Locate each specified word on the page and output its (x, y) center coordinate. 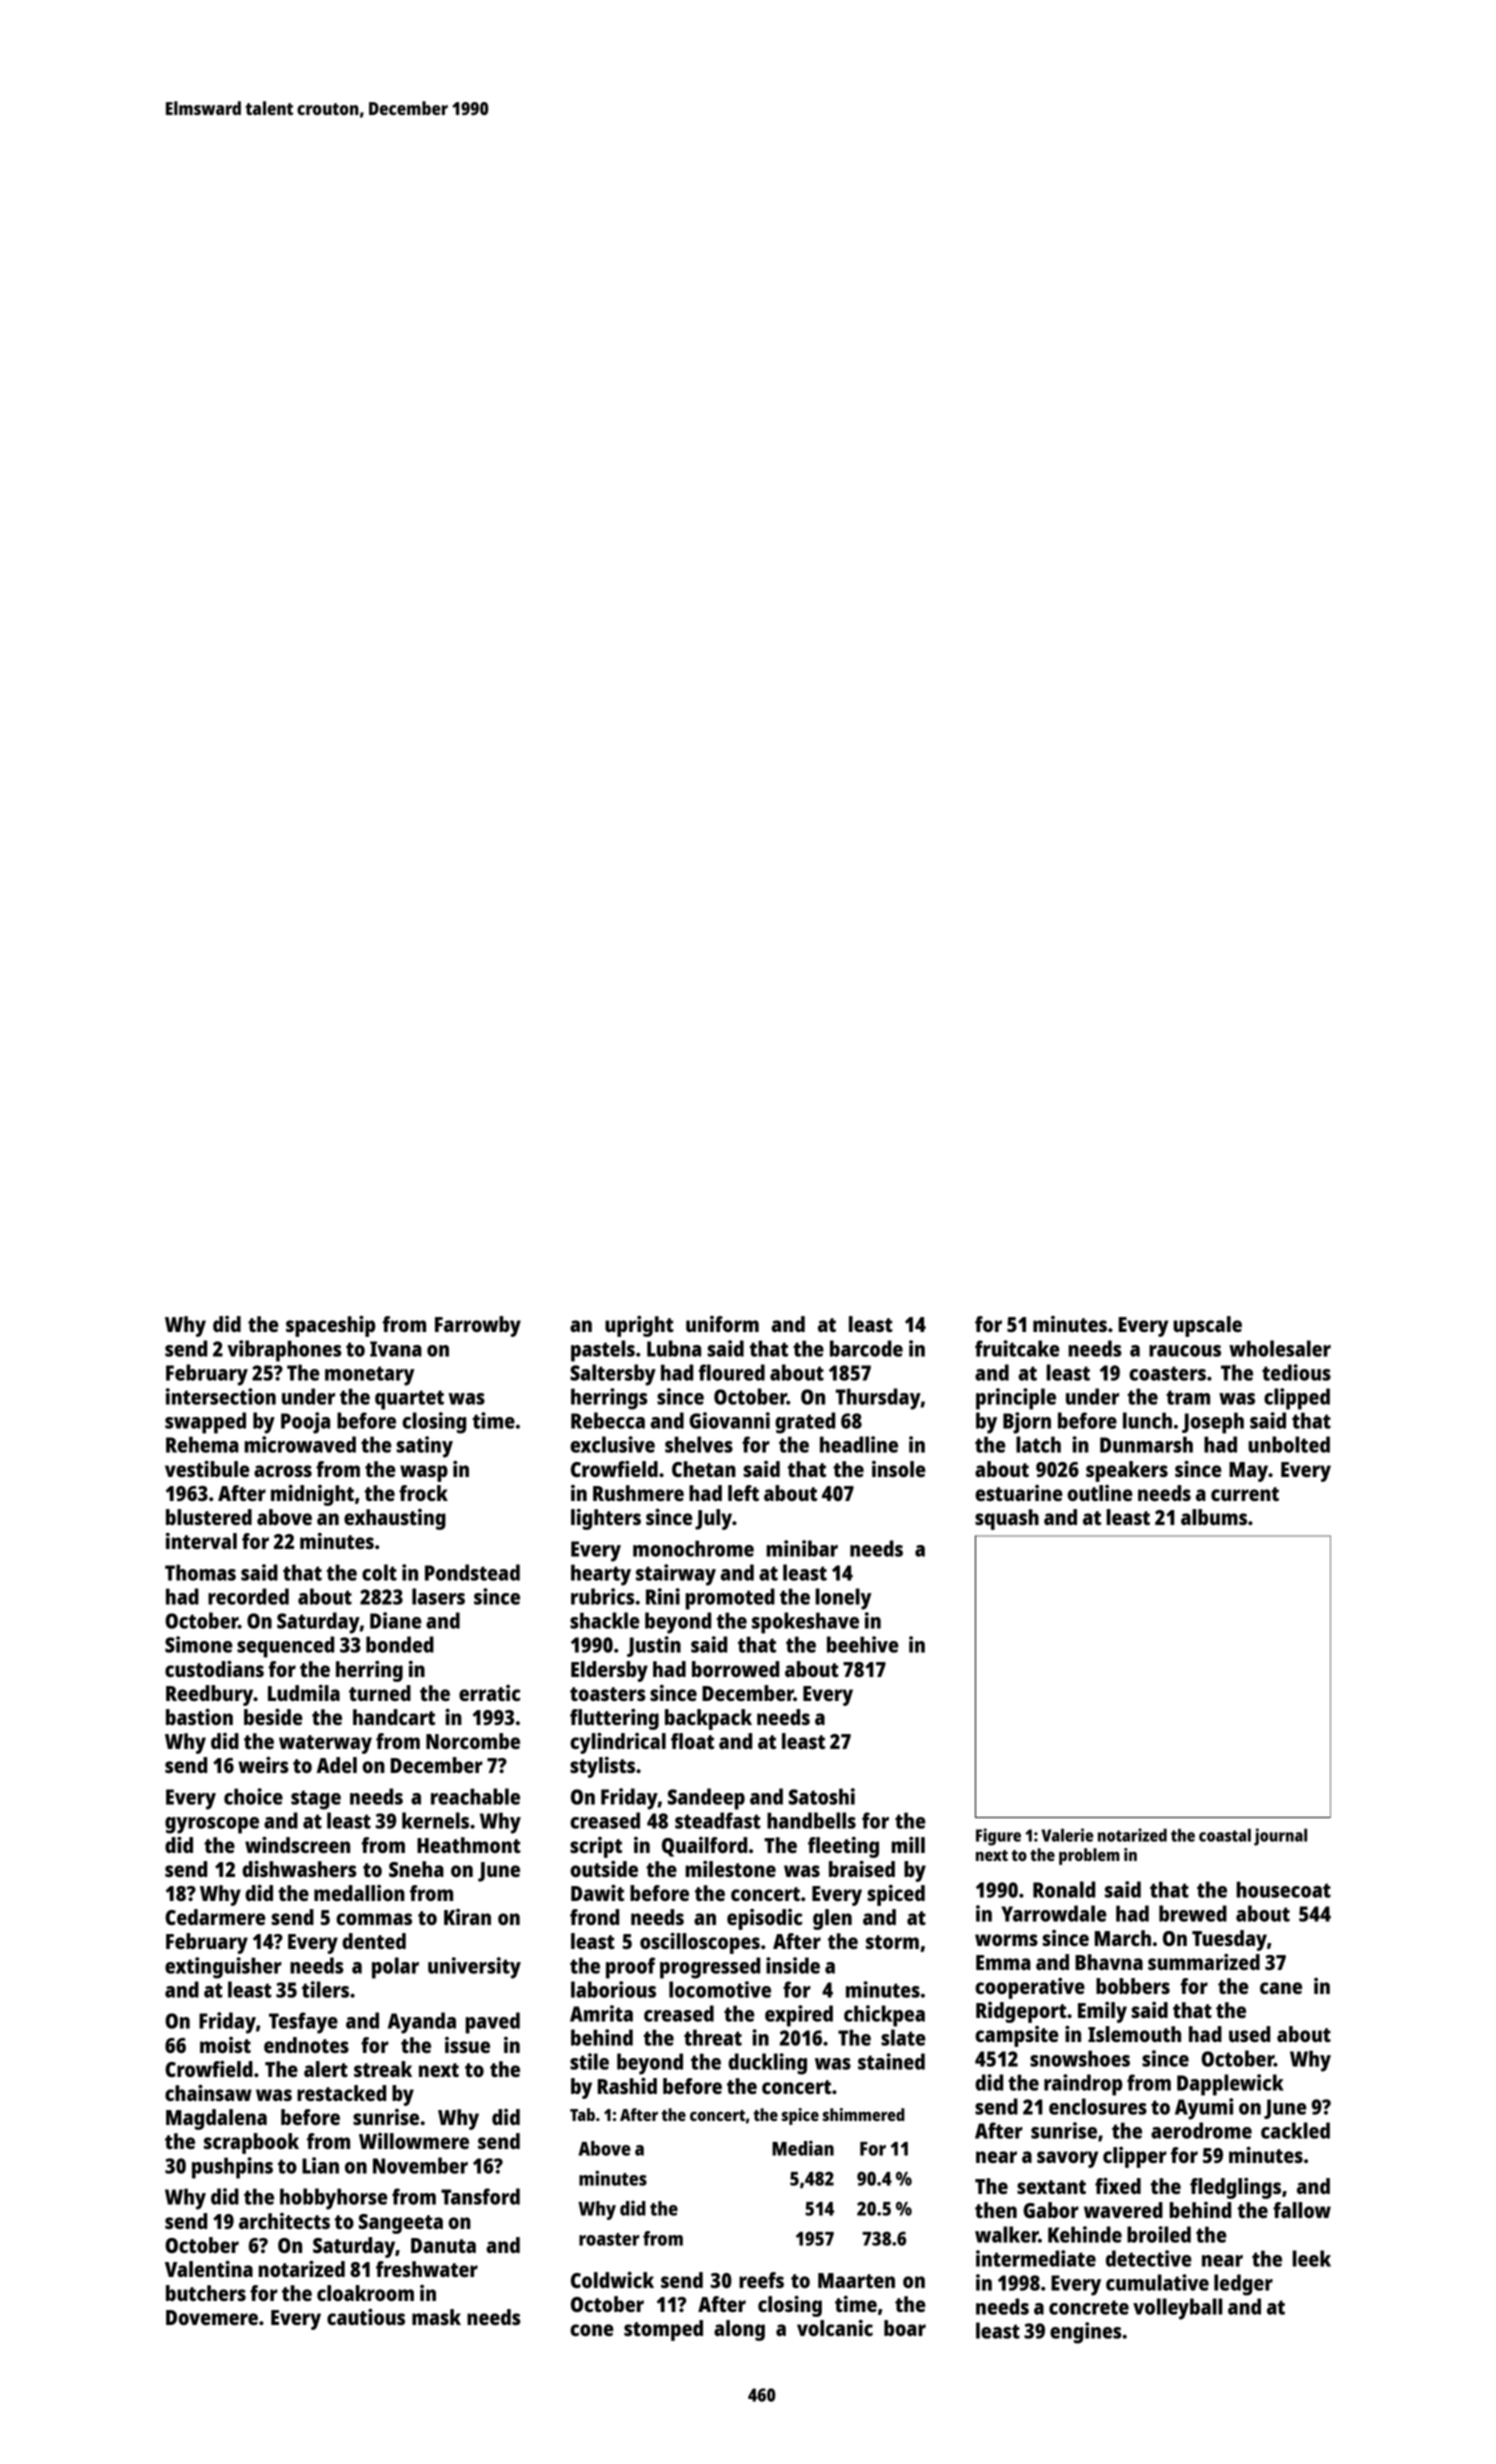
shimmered (864, 2114)
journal (1280, 1837)
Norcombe (473, 1741)
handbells (811, 1820)
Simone (199, 1644)
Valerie (1067, 1835)
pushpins (232, 2168)
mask (436, 2317)
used (1249, 2034)
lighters (606, 1519)
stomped (663, 2330)
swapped (205, 1423)
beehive (863, 1644)
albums (1214, 1517)
